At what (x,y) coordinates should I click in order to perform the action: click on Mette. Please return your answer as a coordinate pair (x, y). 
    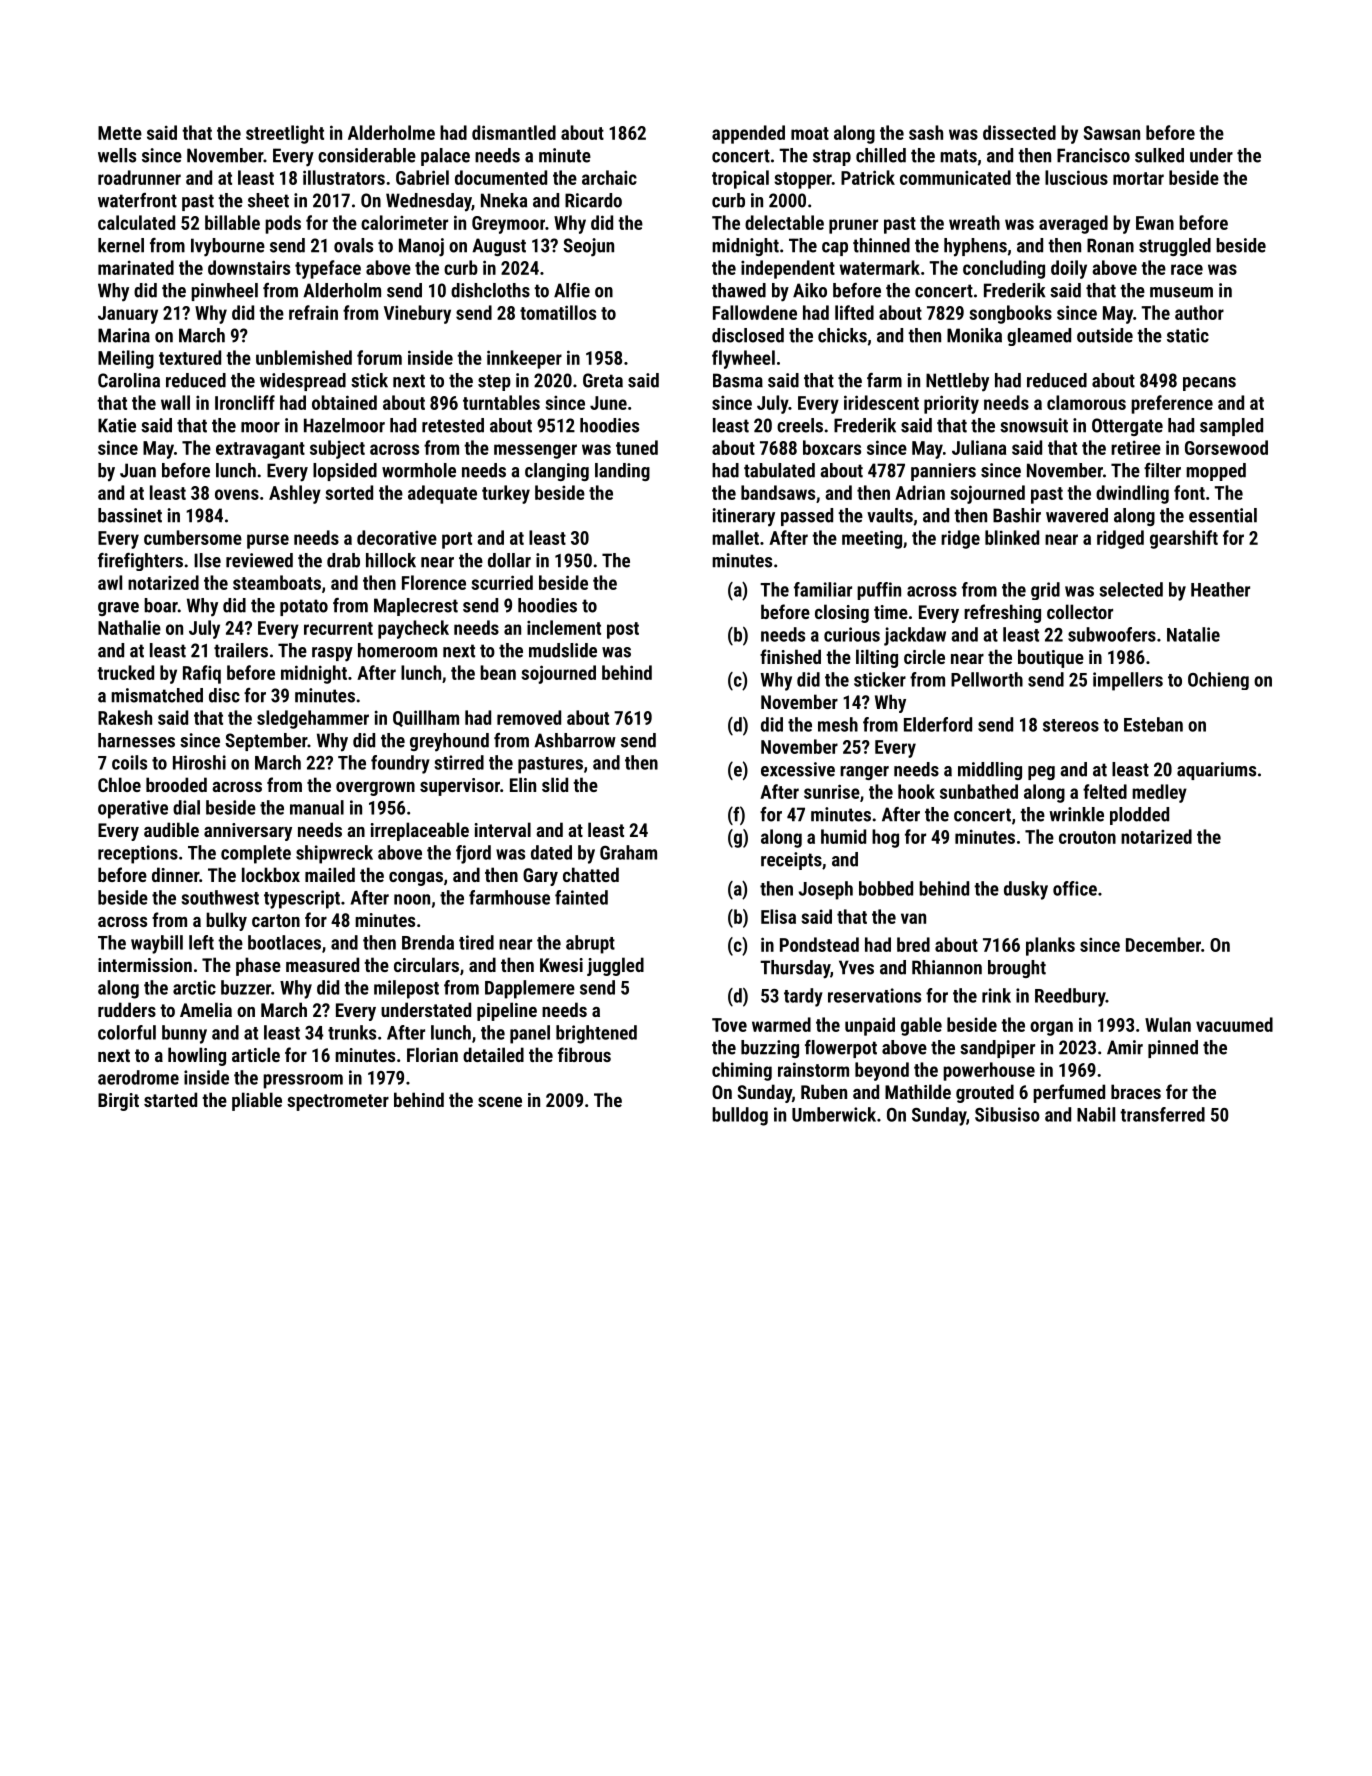
    Looking at the image, I should click on (120, 133).
